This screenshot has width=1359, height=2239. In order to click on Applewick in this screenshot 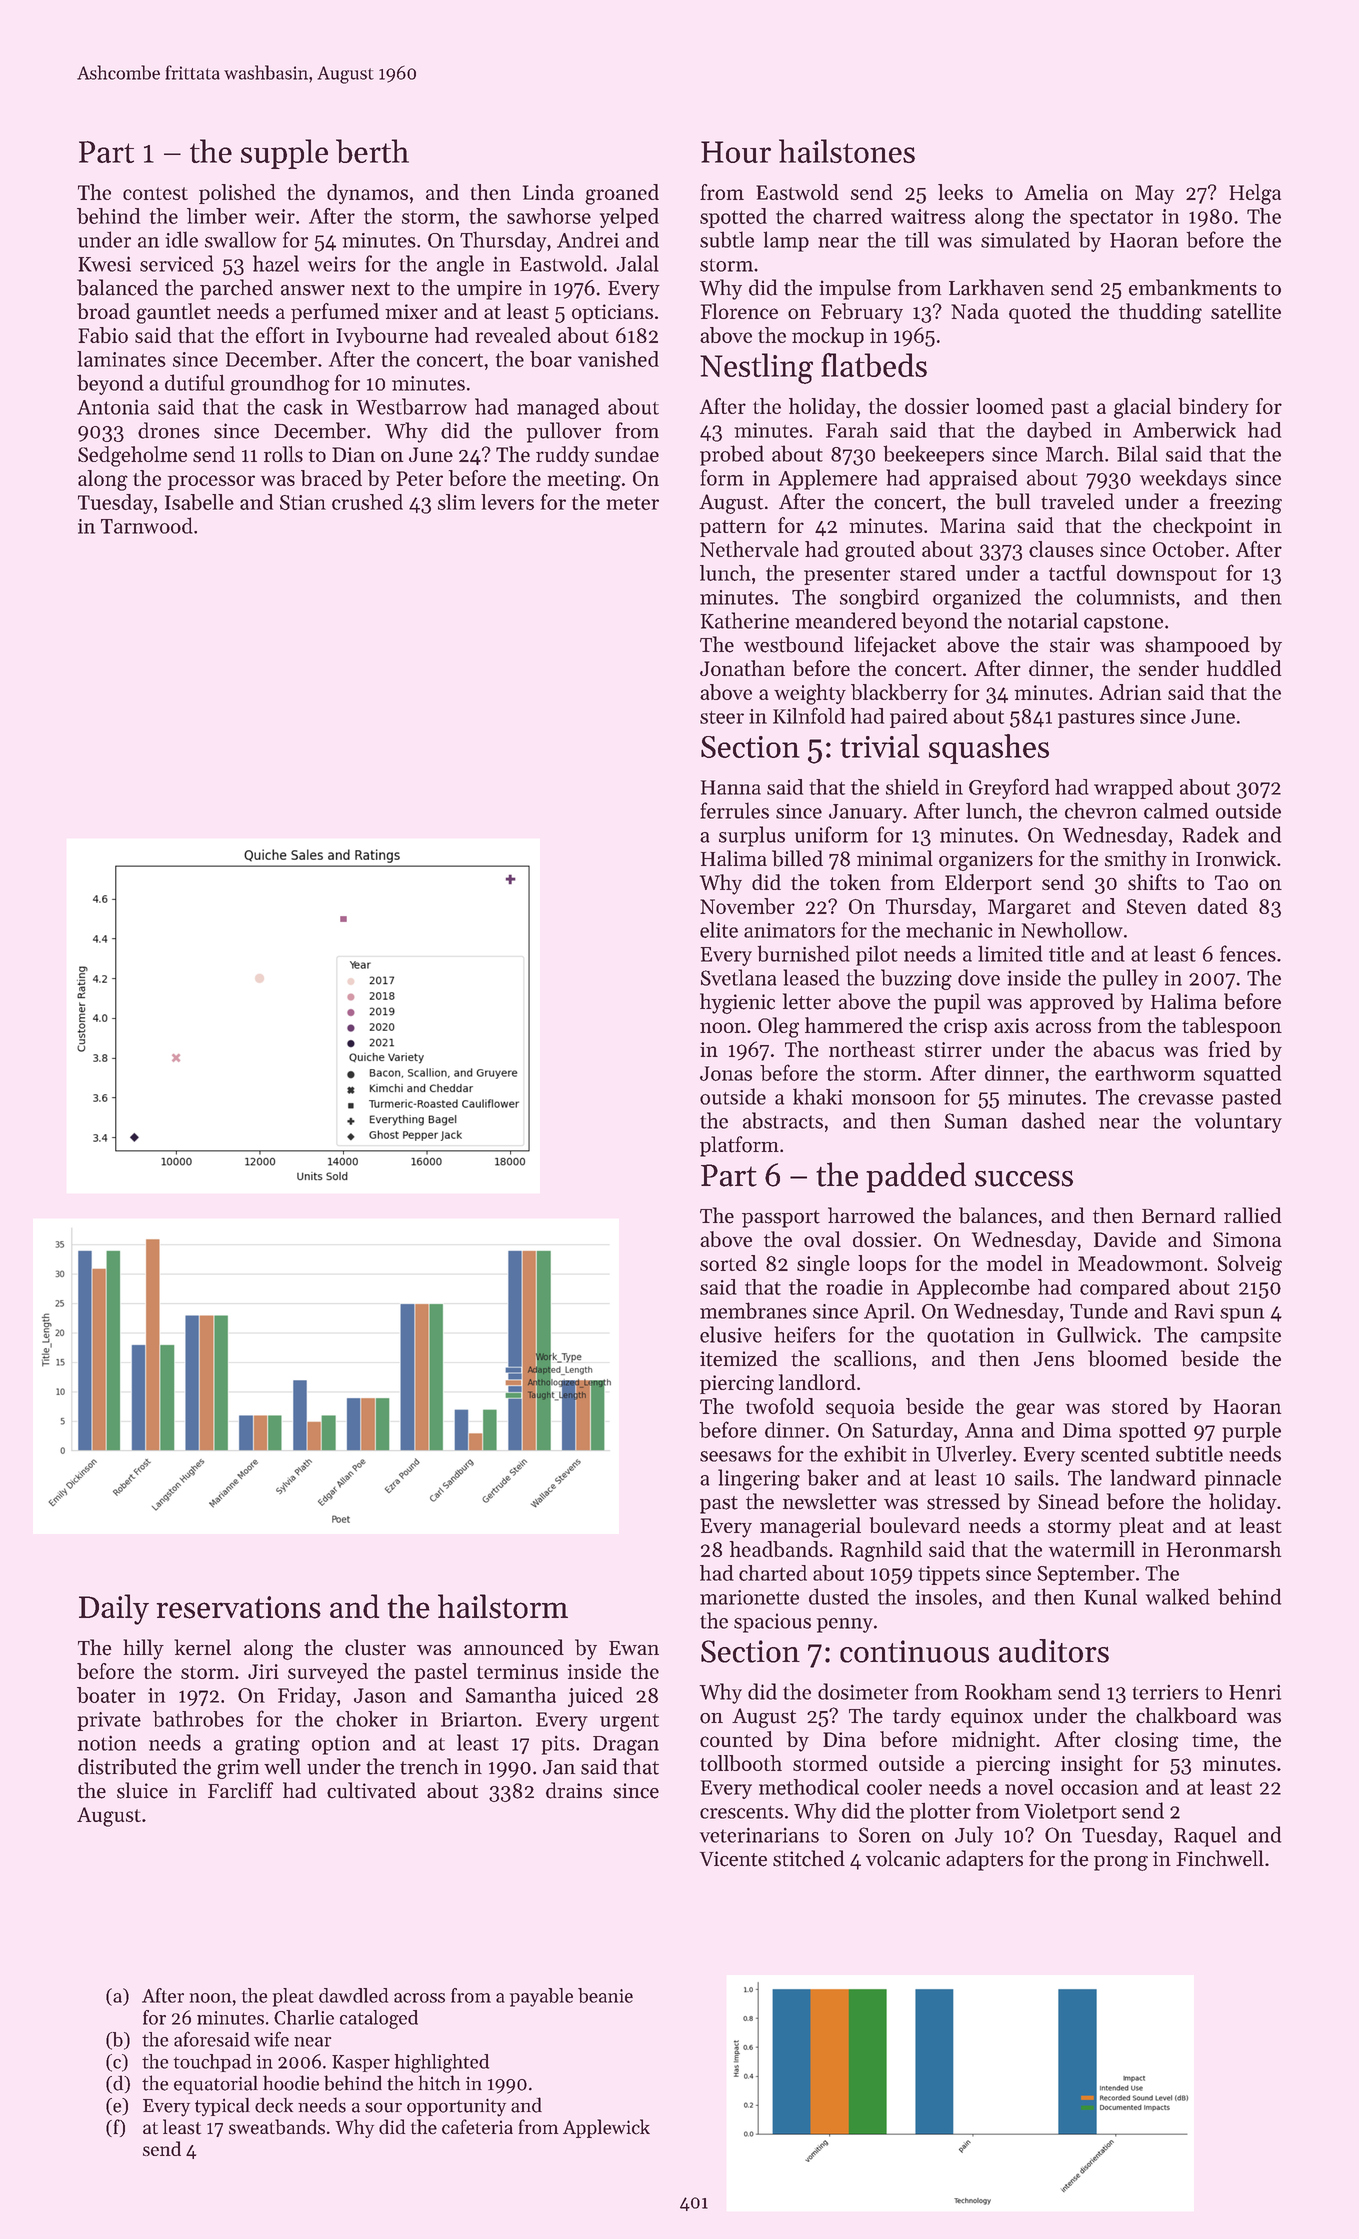, I will do `click(606, 2128)`.
